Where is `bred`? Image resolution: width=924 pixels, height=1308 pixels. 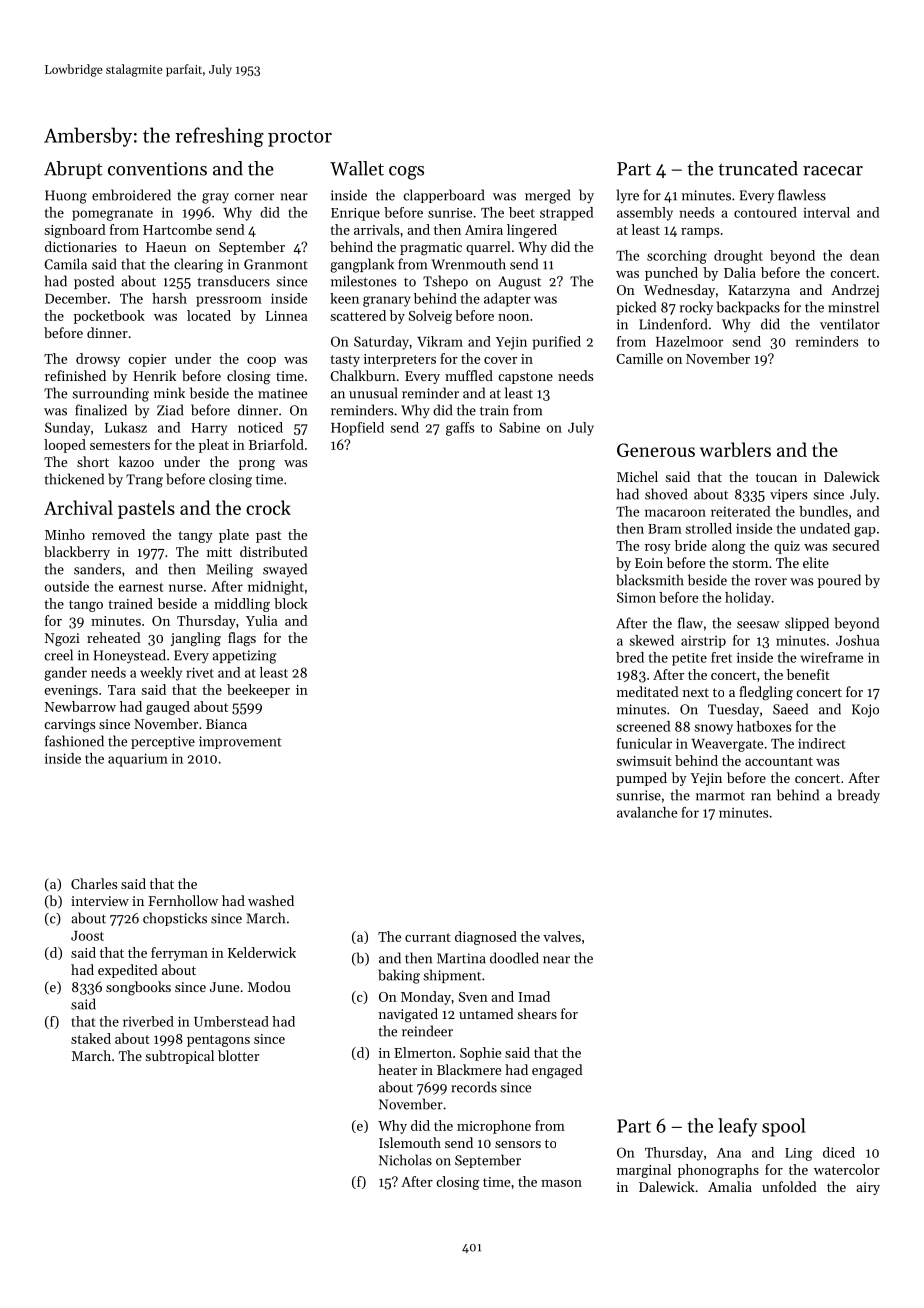
bred is located at coordinates (630, 657).
